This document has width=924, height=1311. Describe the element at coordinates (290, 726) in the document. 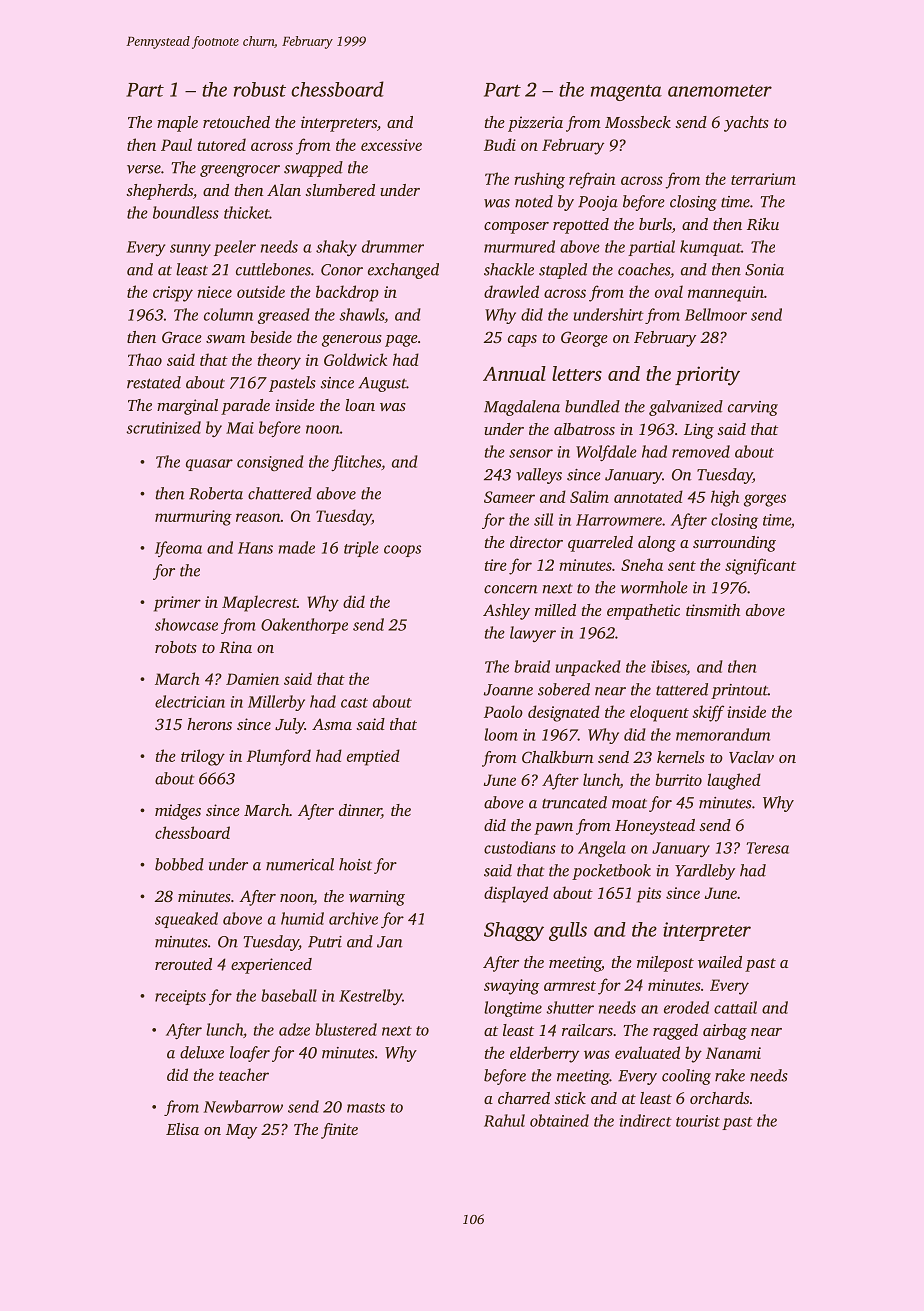

I see `July` at that location.
